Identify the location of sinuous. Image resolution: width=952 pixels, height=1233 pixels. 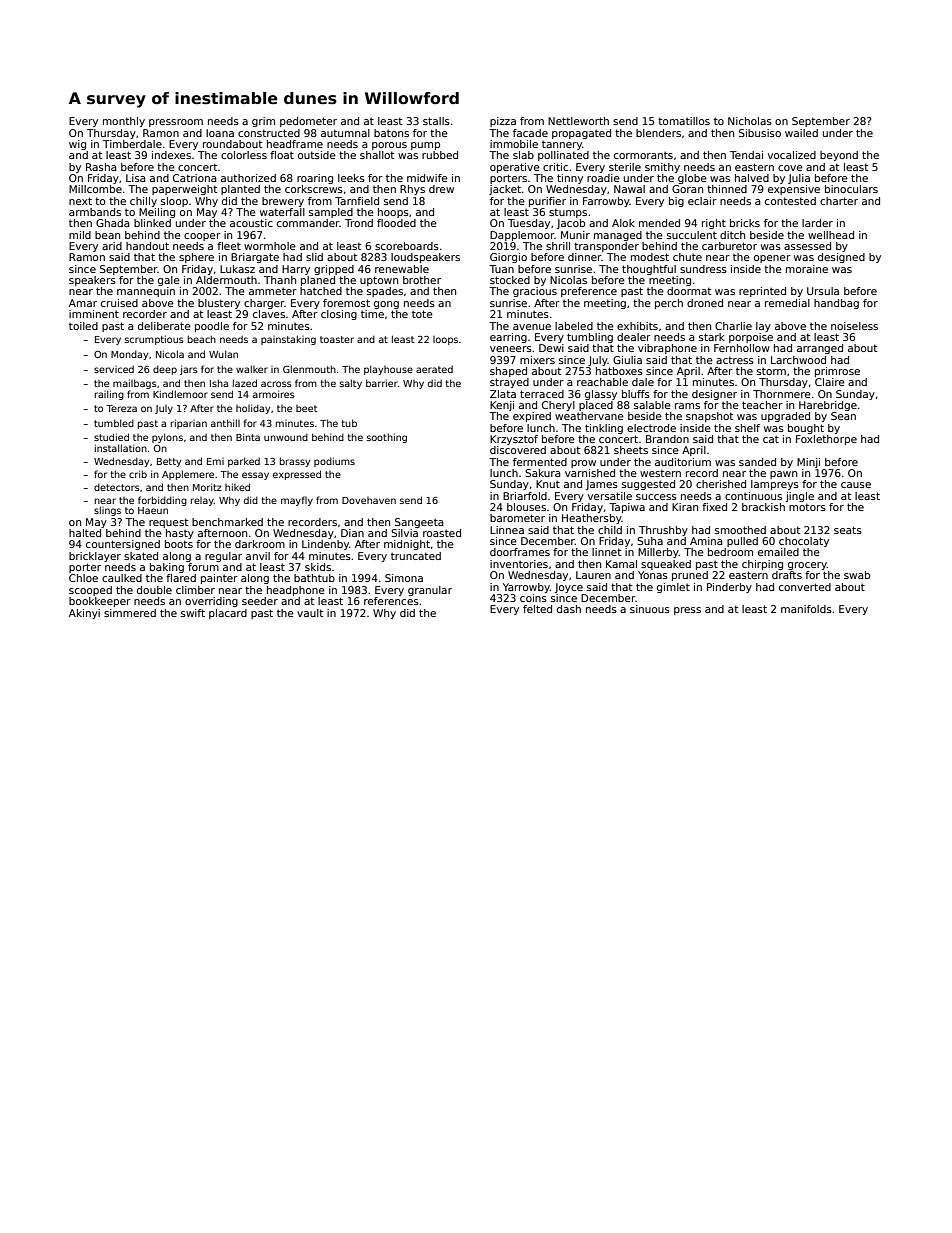
(650, 609).
